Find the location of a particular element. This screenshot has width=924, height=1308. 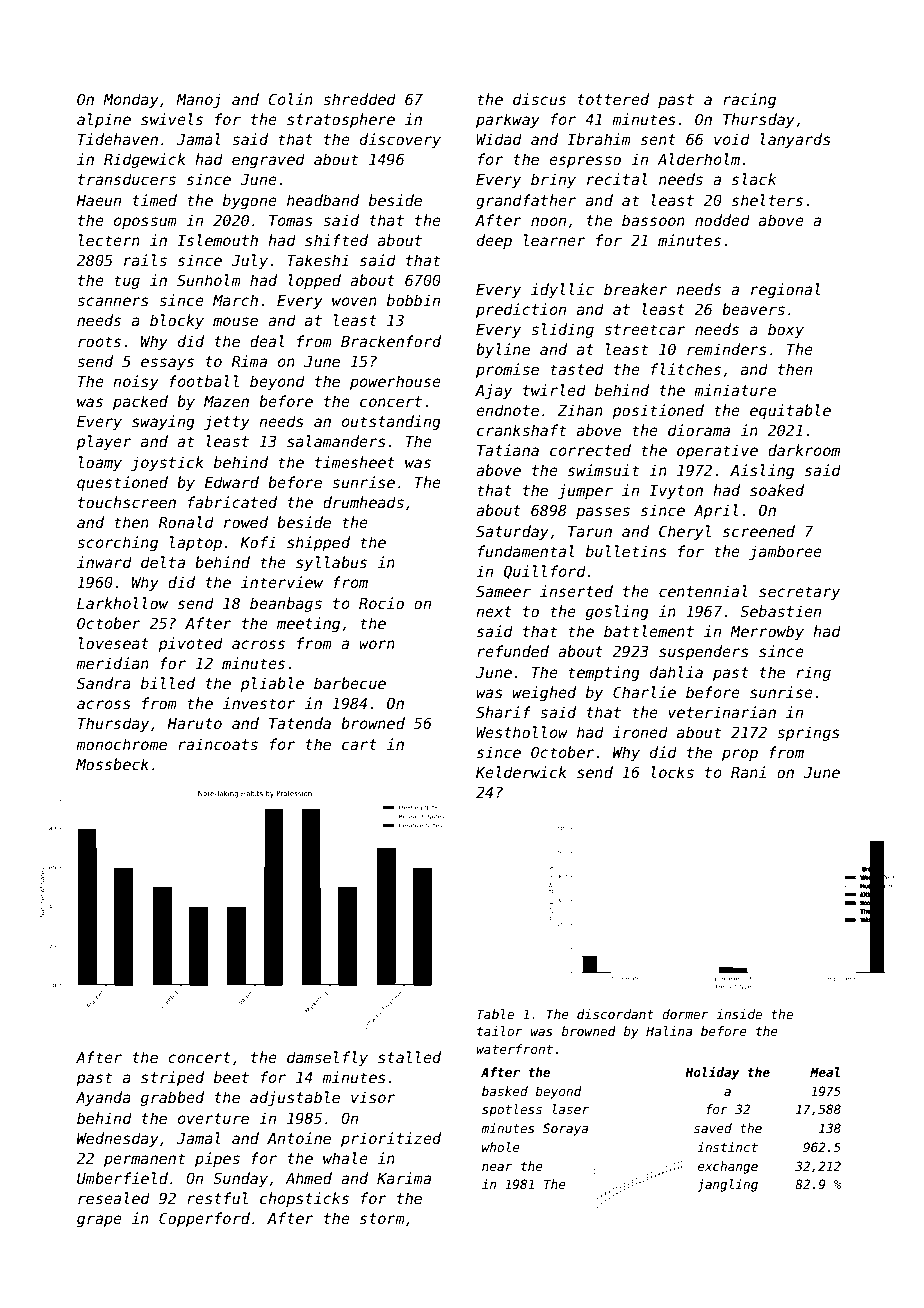

laptop is located at coordinates (196, 543).
